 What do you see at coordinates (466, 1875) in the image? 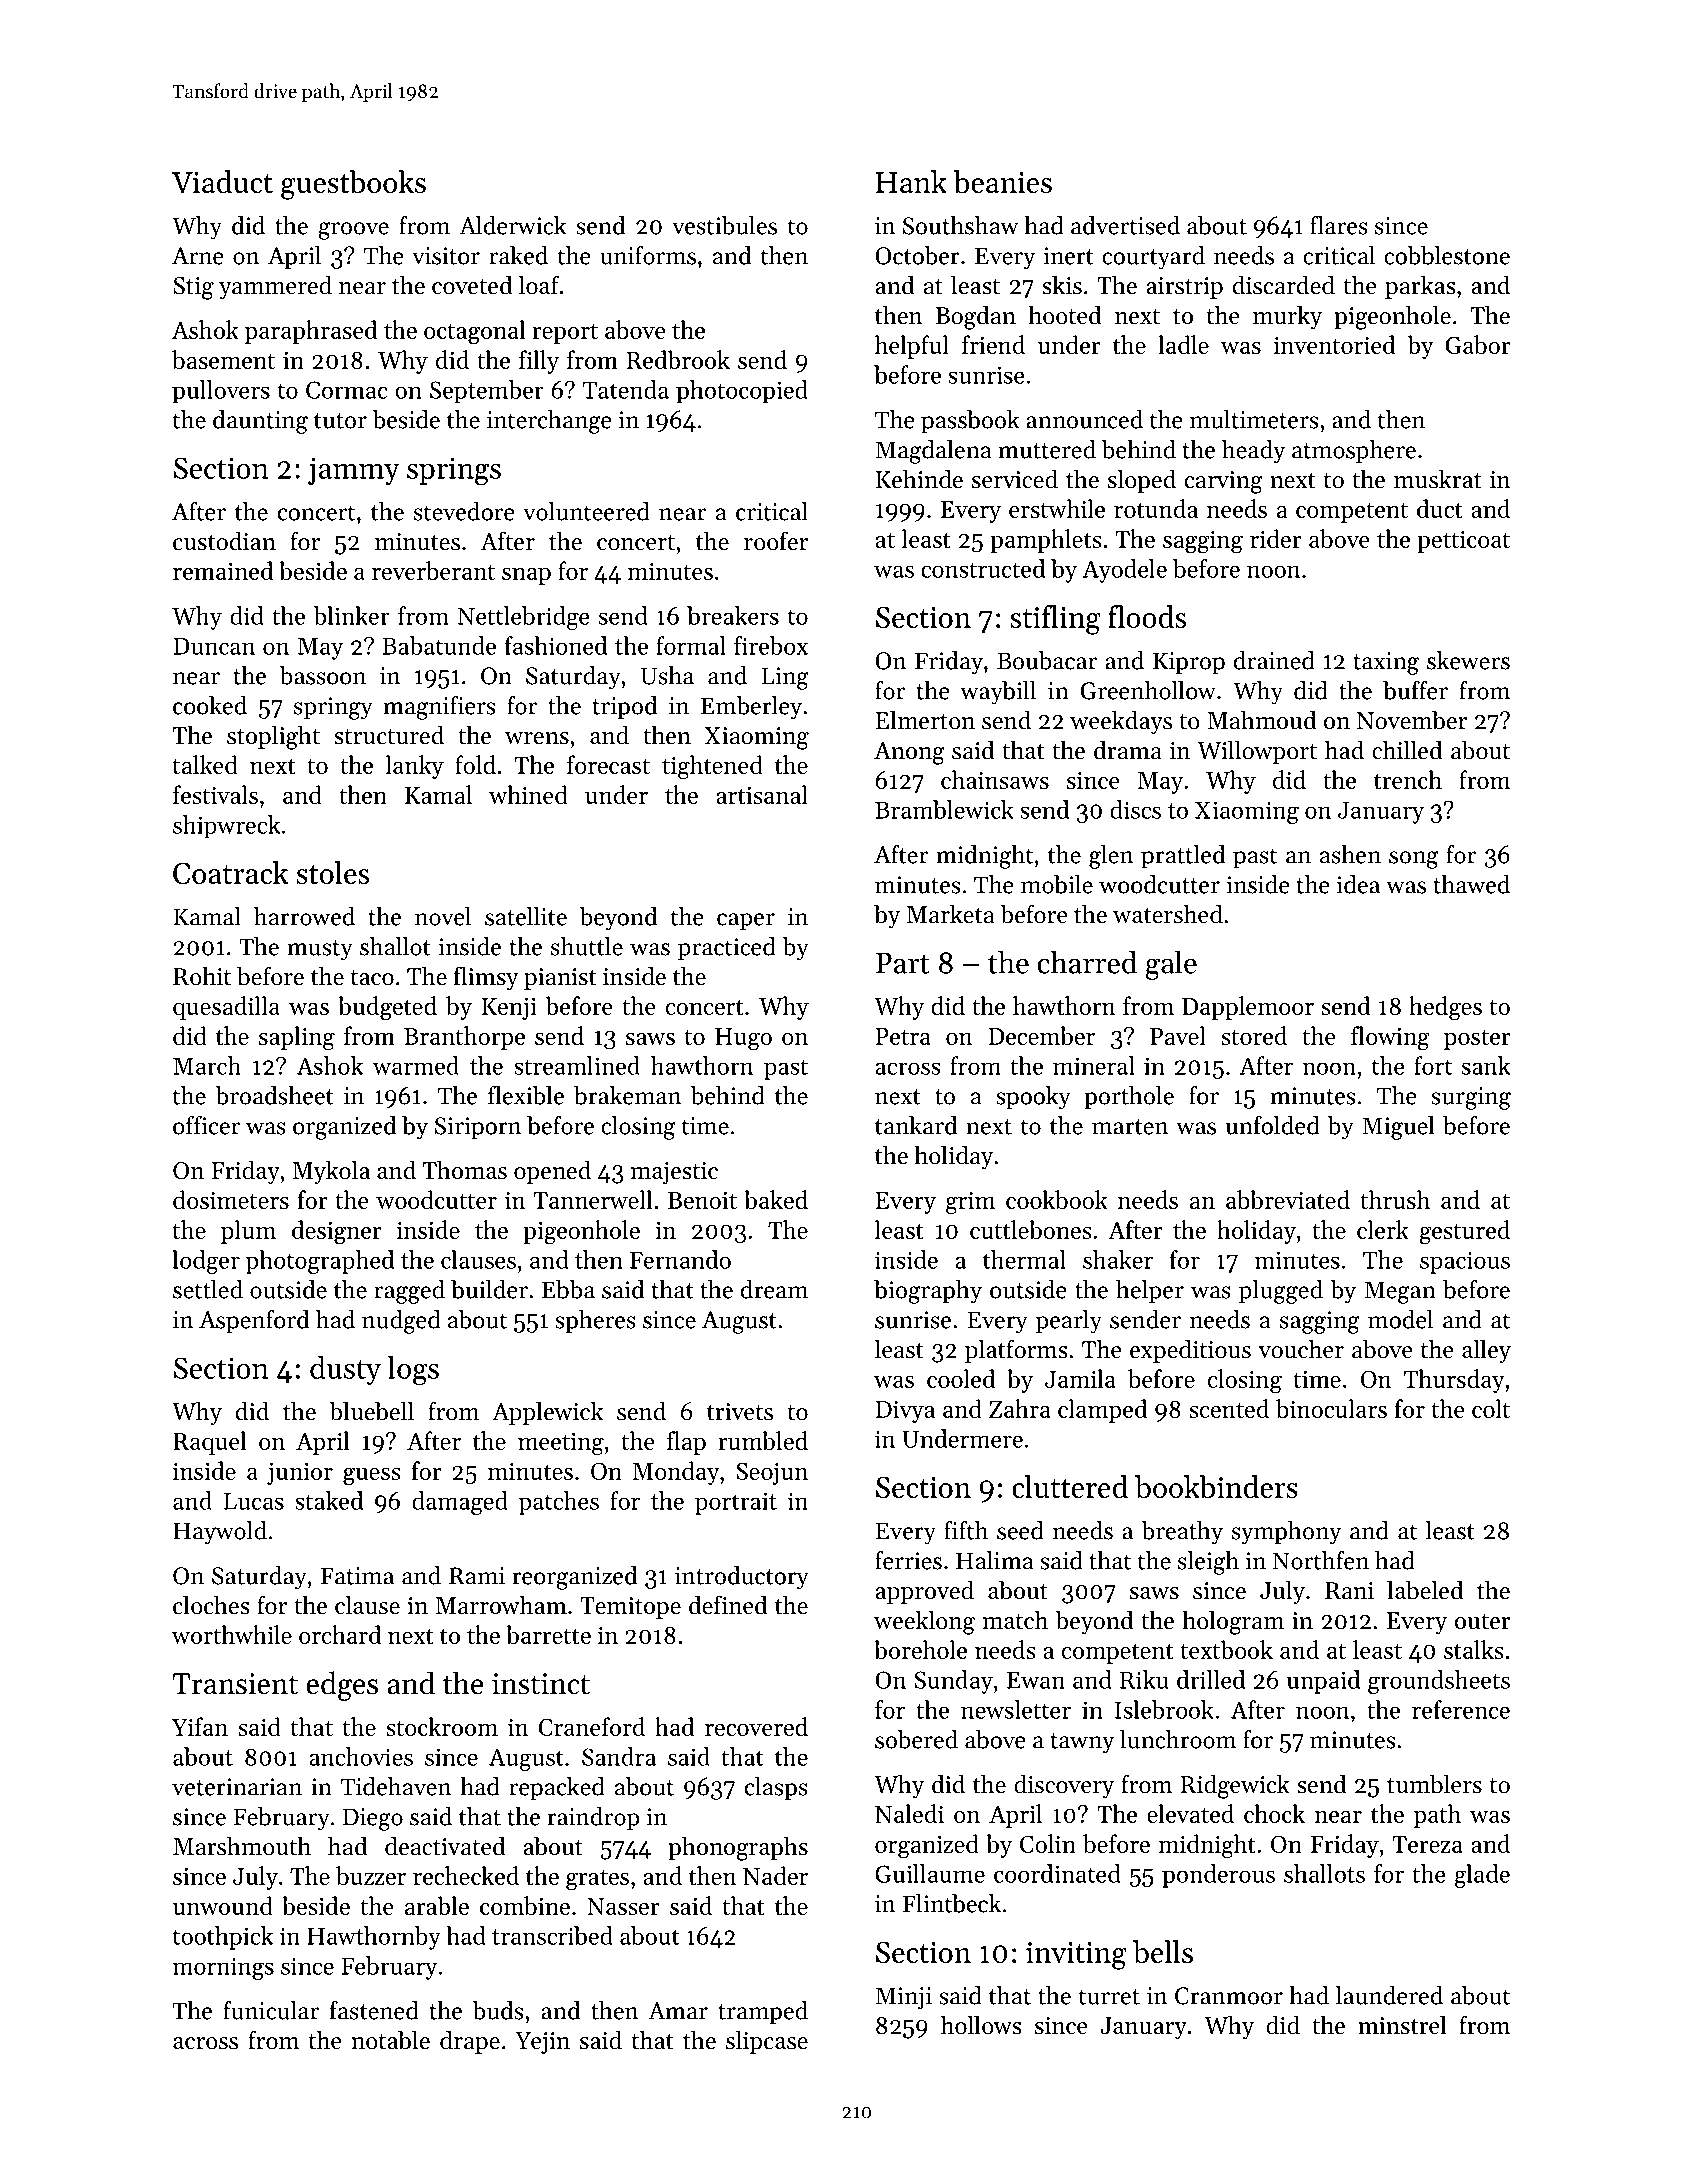
I see `rechecked` at bounding box center [466, 1875].
